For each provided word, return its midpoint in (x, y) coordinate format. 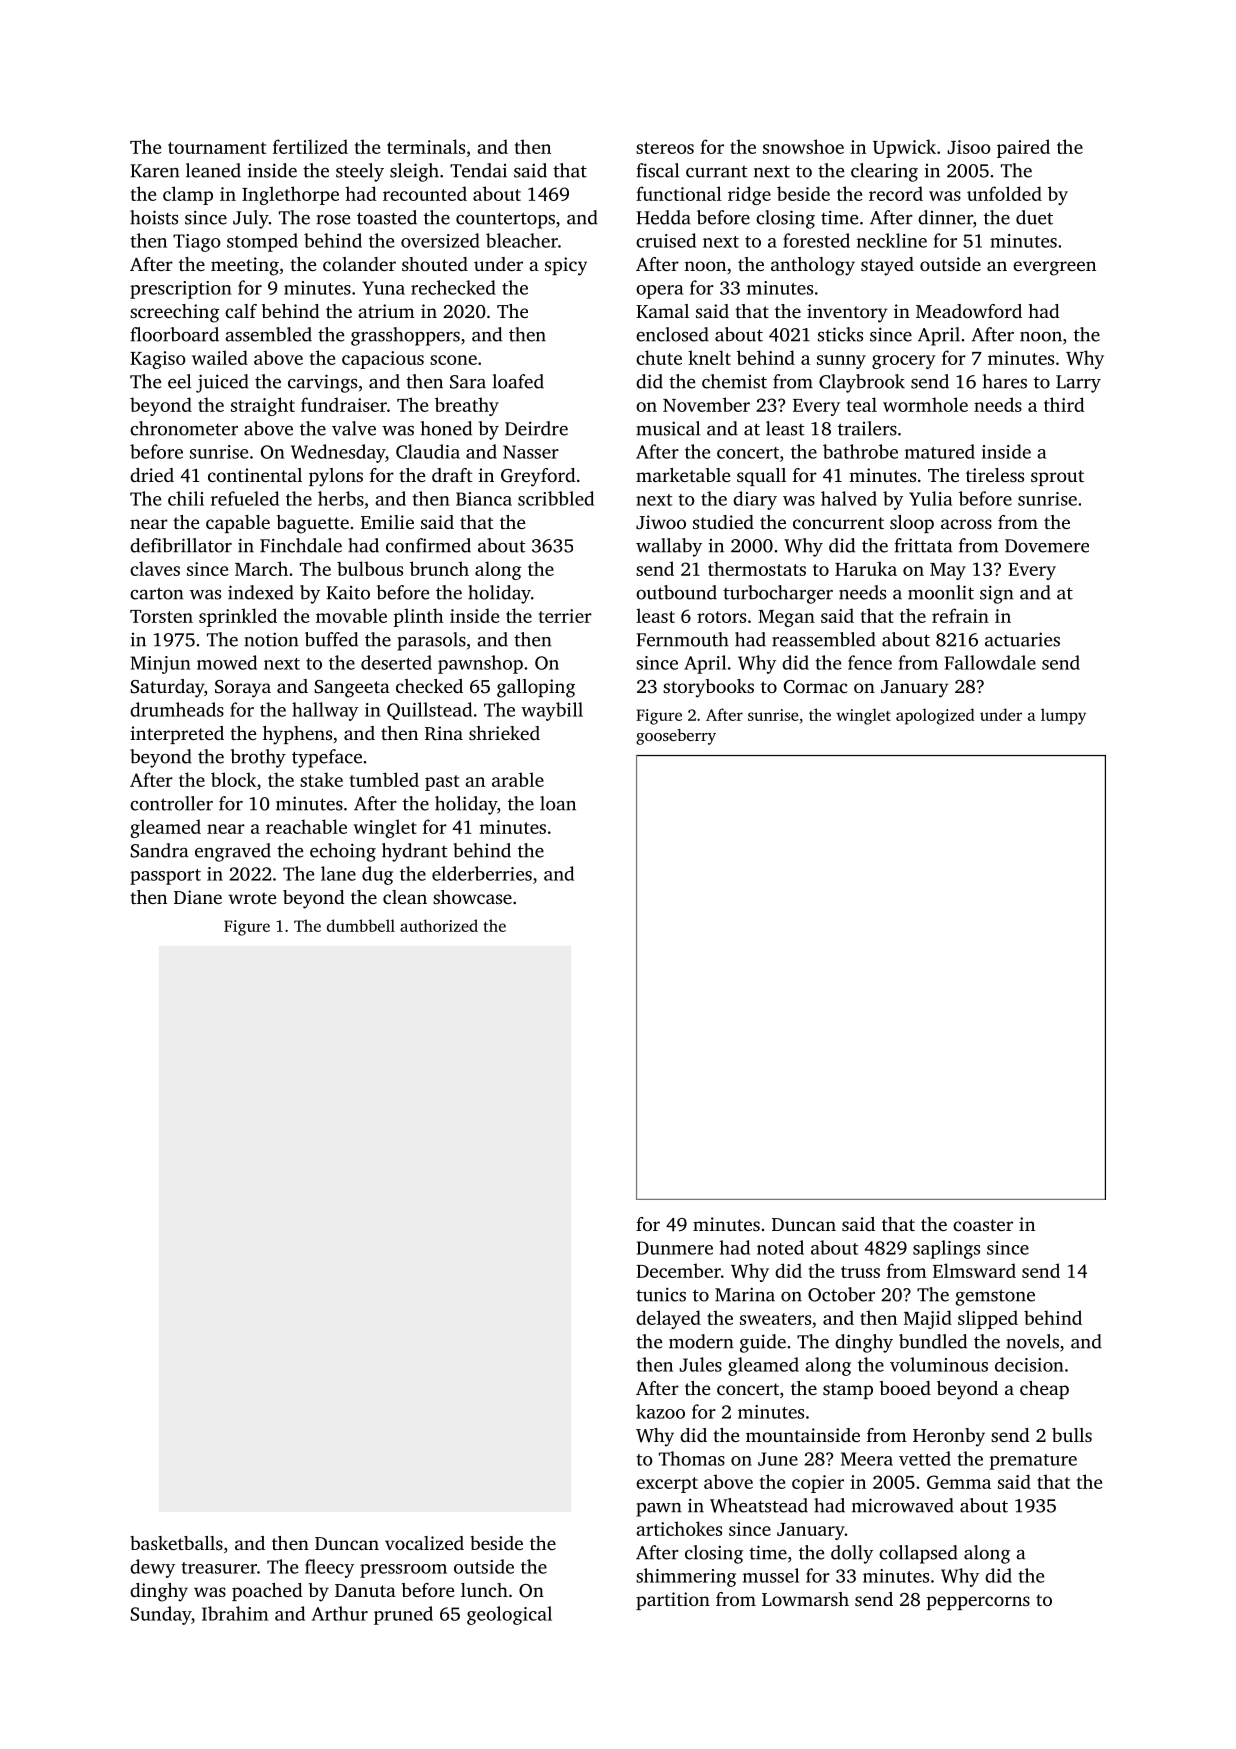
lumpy (1063, 716)
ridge (749, 195)
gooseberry (676, 737)
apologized (935, 716)
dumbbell (361, 925)
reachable (306, 826)
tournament (217, 148)
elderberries (482, 873)
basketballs (176, 1543)
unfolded (1004, 193)
